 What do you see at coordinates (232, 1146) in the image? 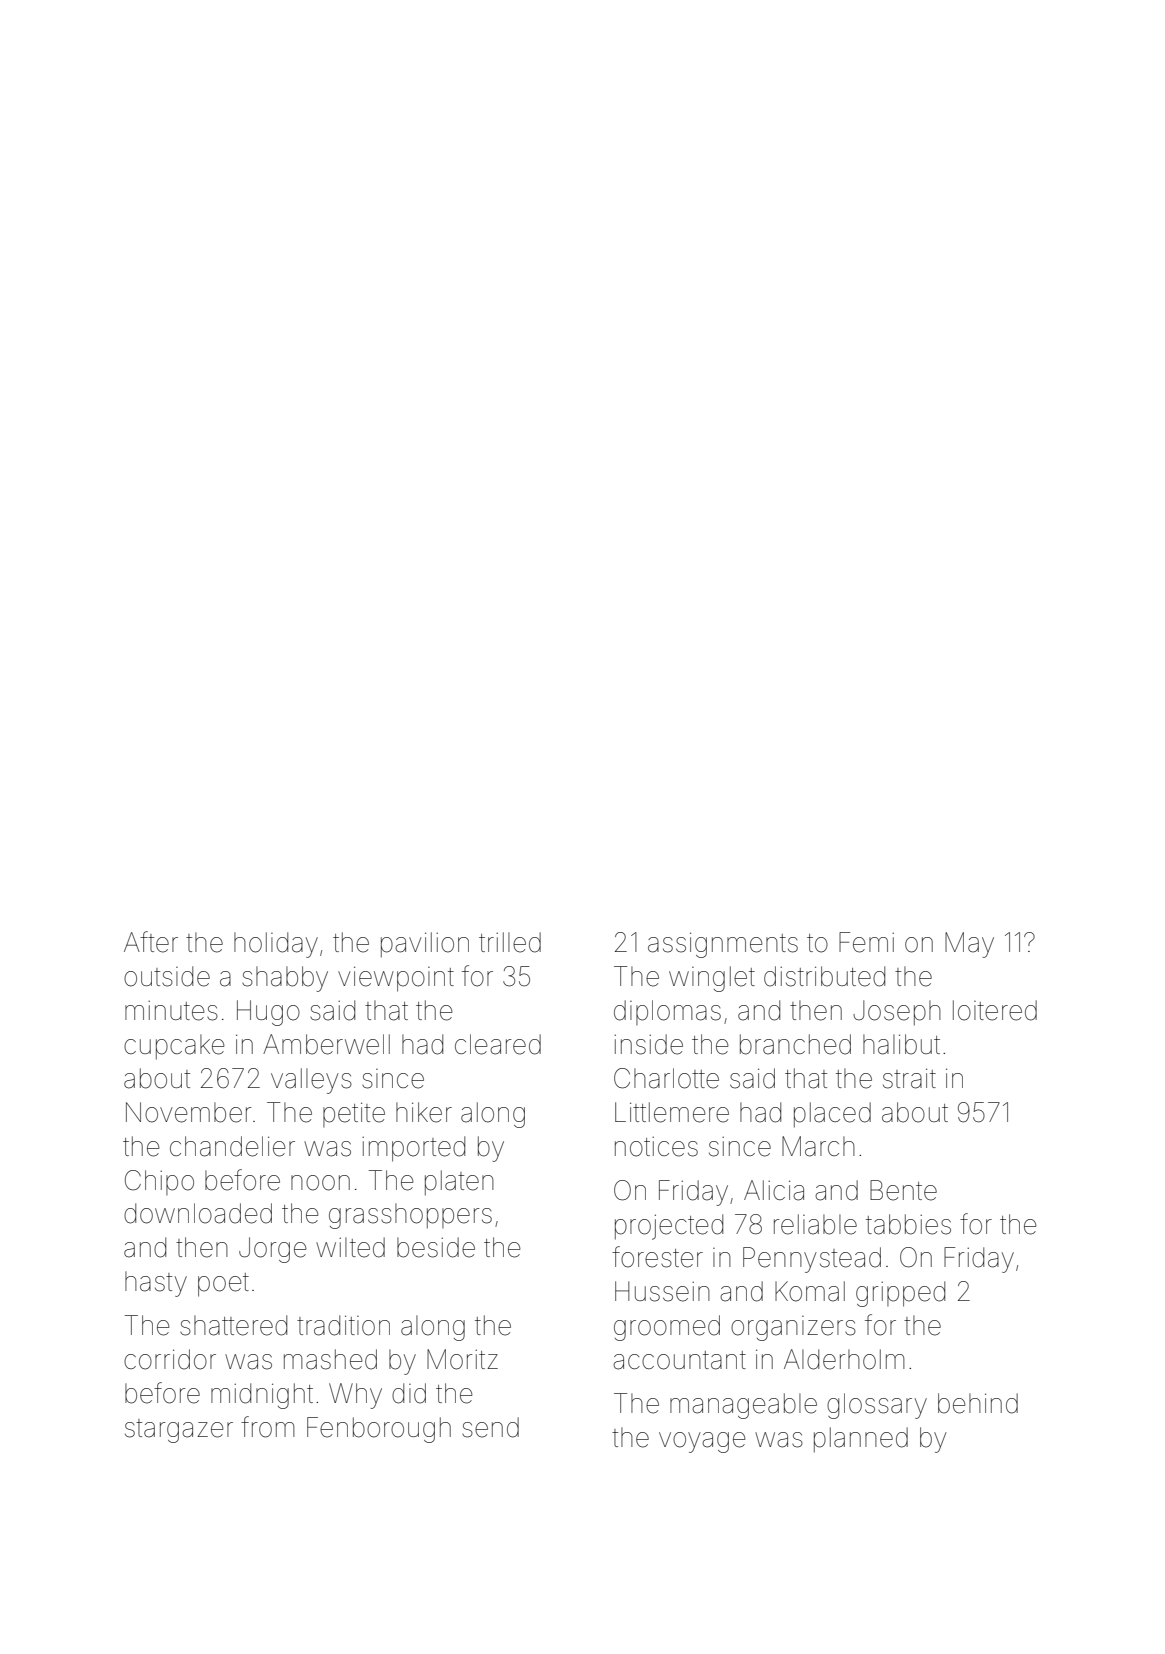
I see `chandelier` at bounding box center [232, 1146].
